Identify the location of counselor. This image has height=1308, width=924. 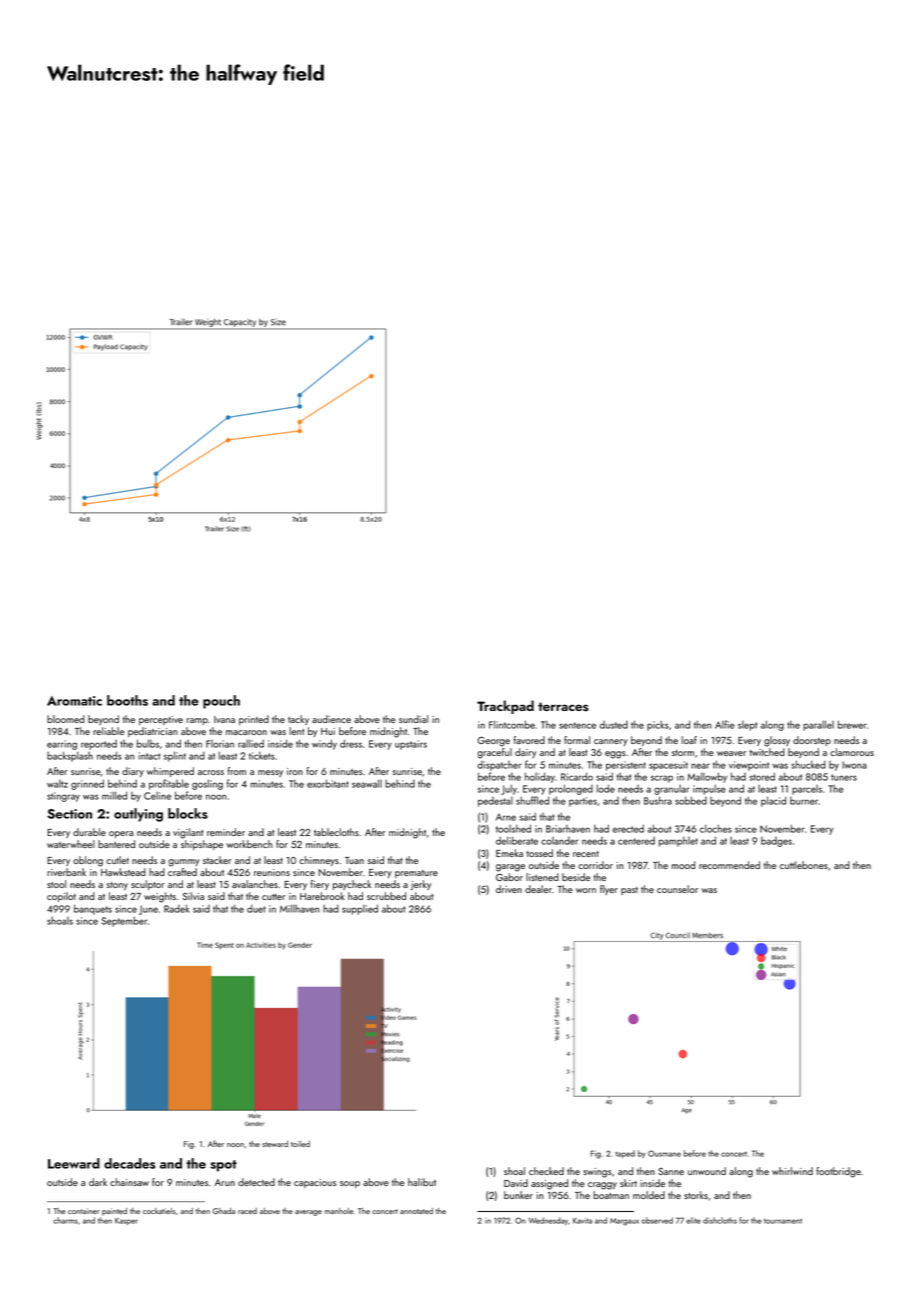
(677, 889).
